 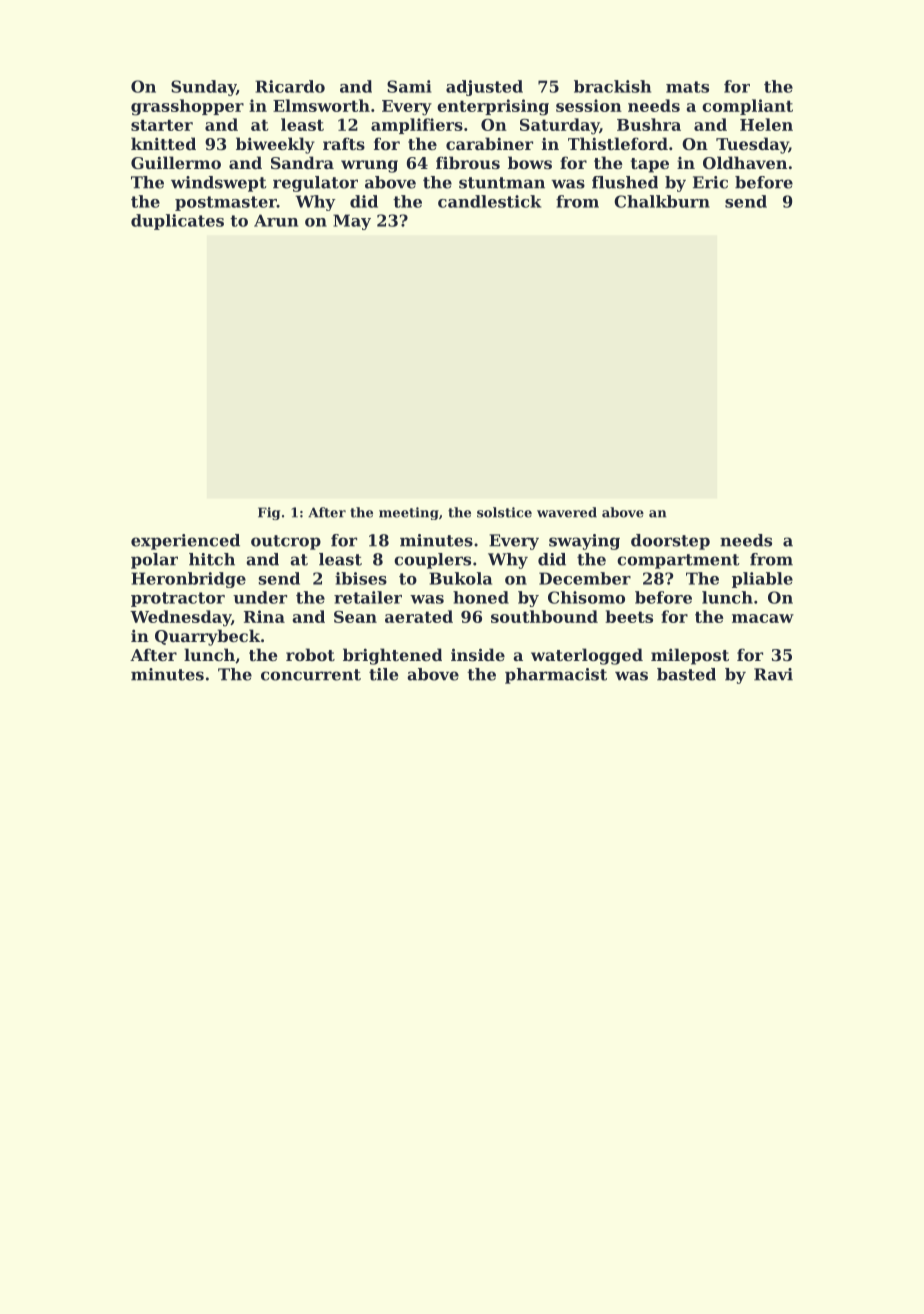 What do you see at coordinates (752, 145) in the image?
I see `Tuesday` at bounding box center [752, 145].
